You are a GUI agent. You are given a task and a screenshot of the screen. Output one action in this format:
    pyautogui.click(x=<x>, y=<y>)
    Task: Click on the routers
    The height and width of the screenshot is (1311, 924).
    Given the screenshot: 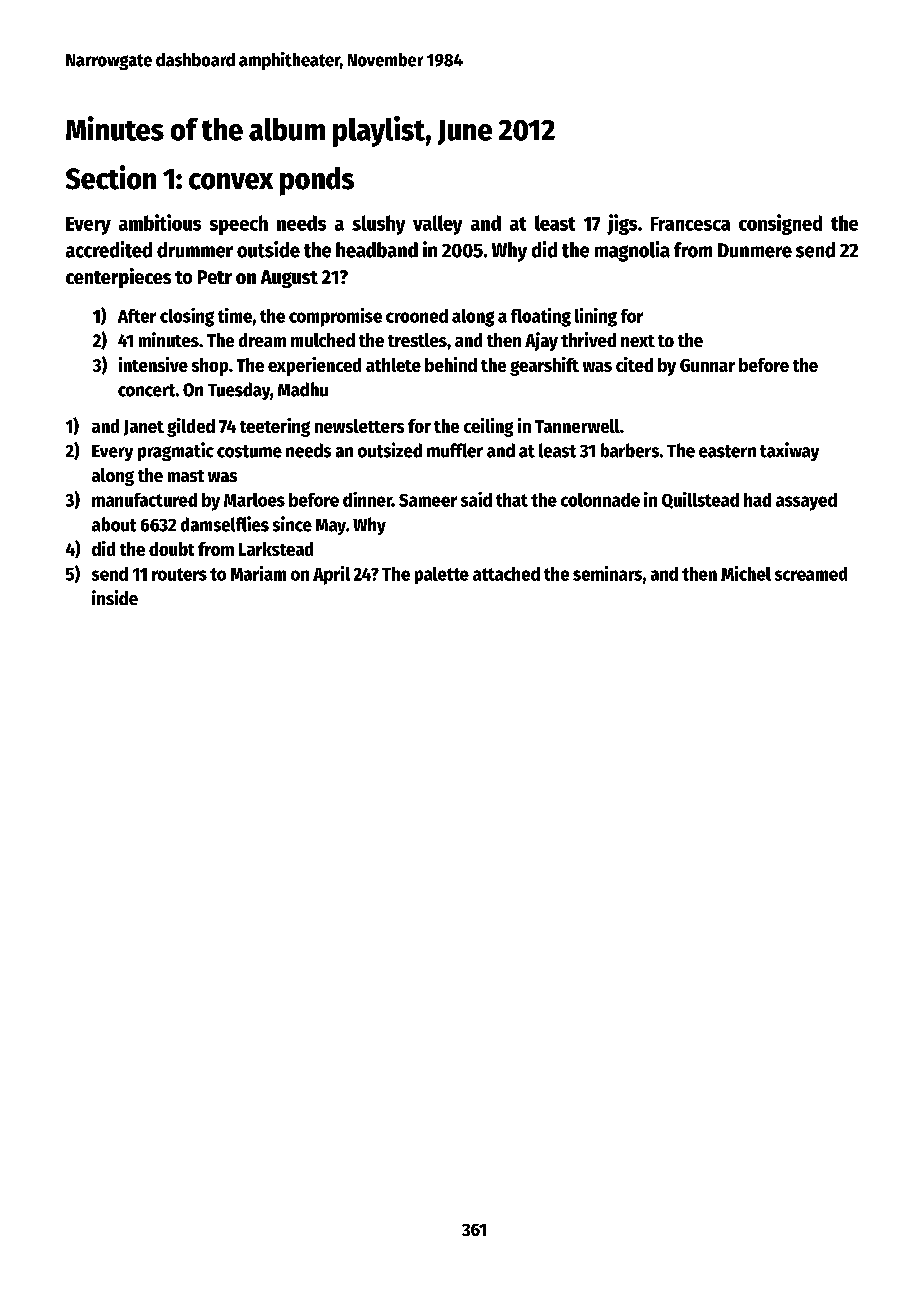 What is the action you would take?
    pyautogui.click(x=179, y=574)
